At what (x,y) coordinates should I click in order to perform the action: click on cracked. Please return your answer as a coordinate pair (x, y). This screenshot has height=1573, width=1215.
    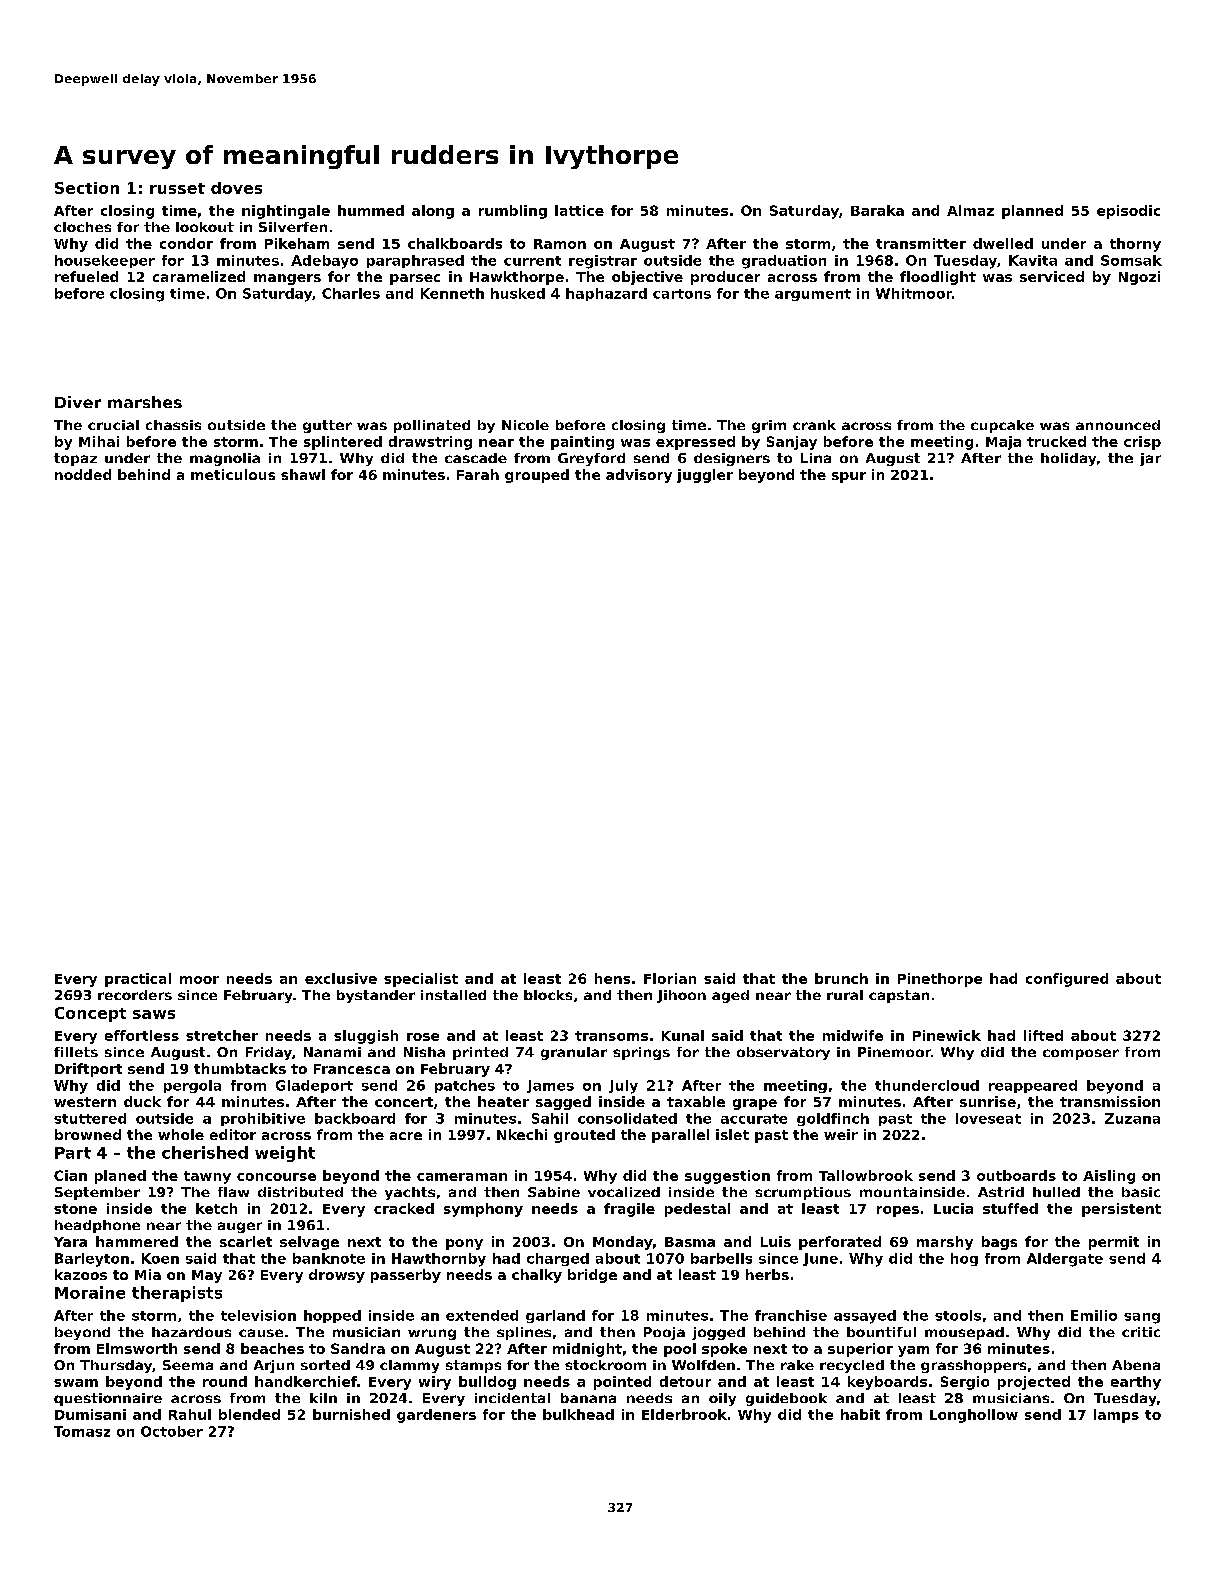
    Looking at the image, I should click on (404, 1208).
